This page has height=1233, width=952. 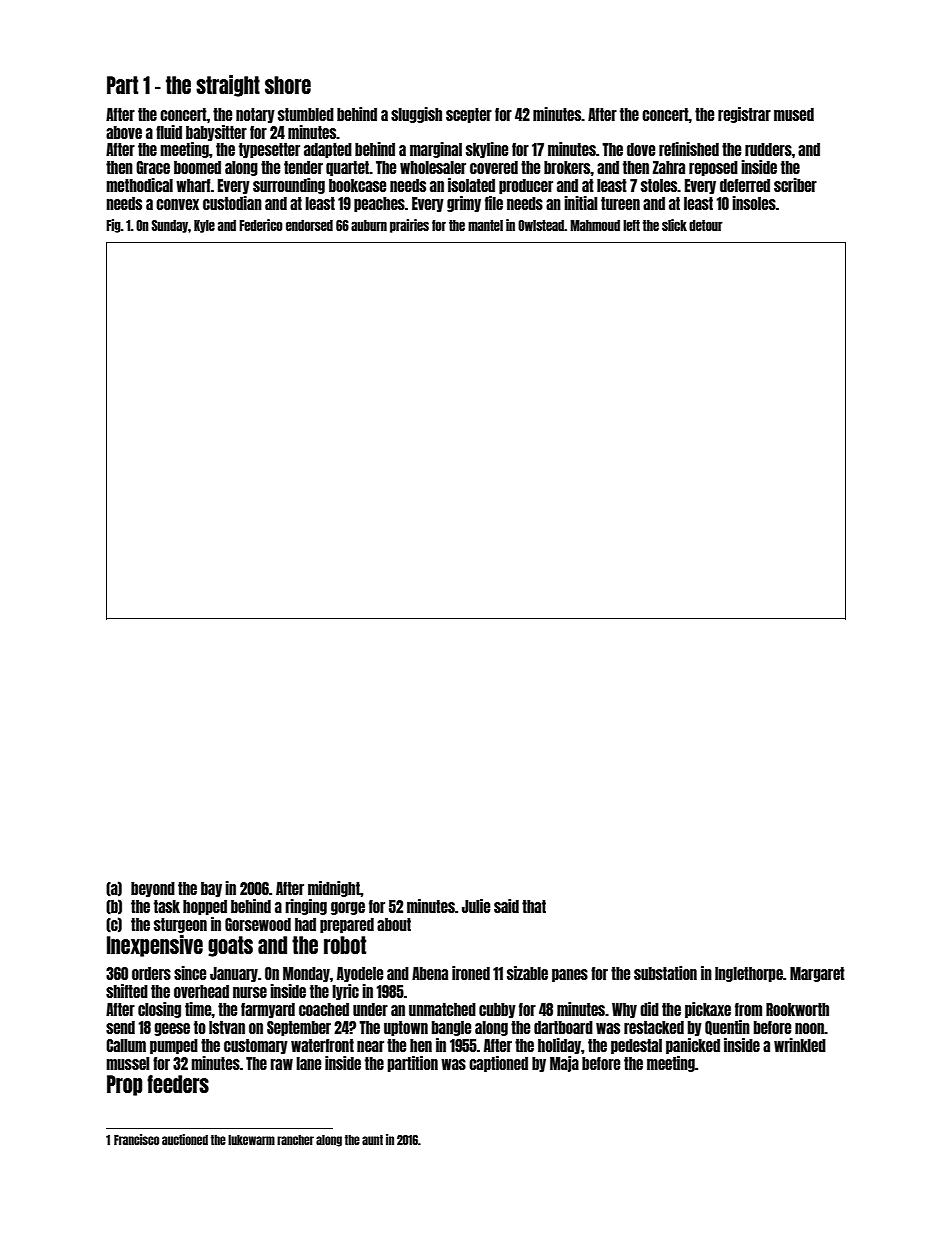 What do you see at coordinates (674, 225) in the page?
I see `slick` at bounding box center [674, 225].
